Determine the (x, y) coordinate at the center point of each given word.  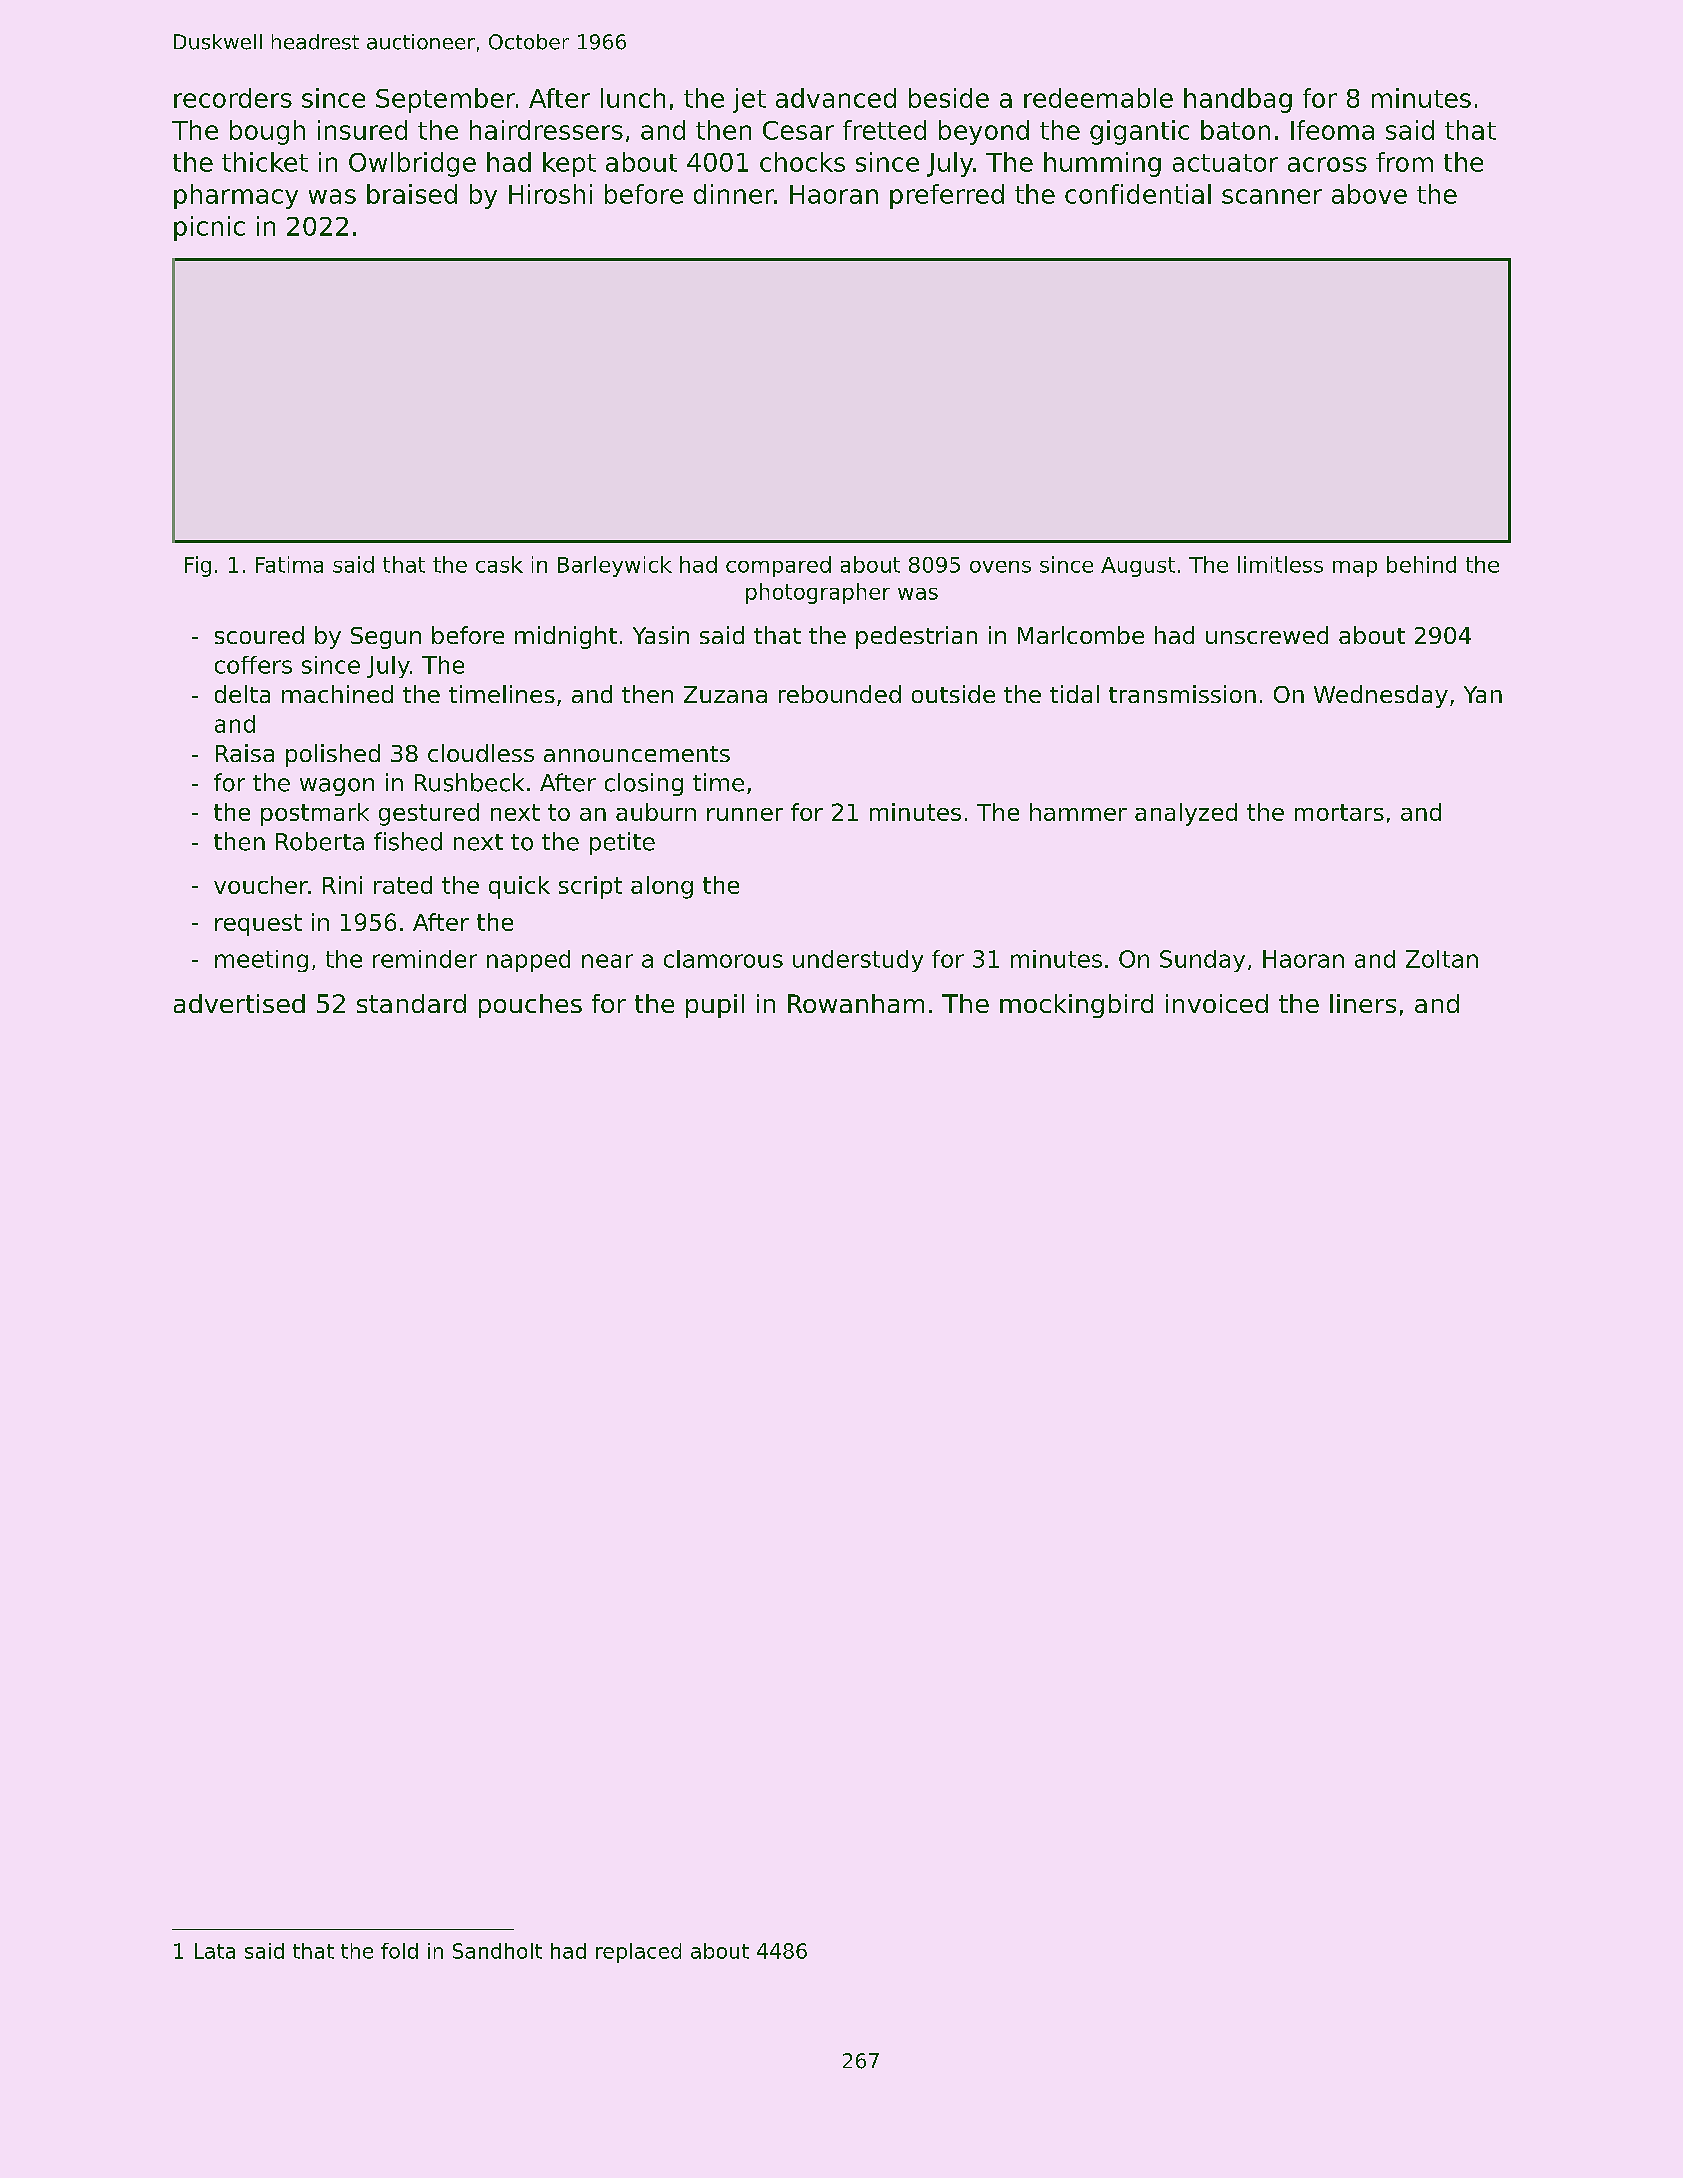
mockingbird (1076, 1006)
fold (399, 1951)
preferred (947, 196)
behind (1421, 564)
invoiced (1217, 1003)
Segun (386, 638)
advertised (239, 1003)
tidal (1074, 694)
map (1355, 569)
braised (412, 194)
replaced (638, 1953)
